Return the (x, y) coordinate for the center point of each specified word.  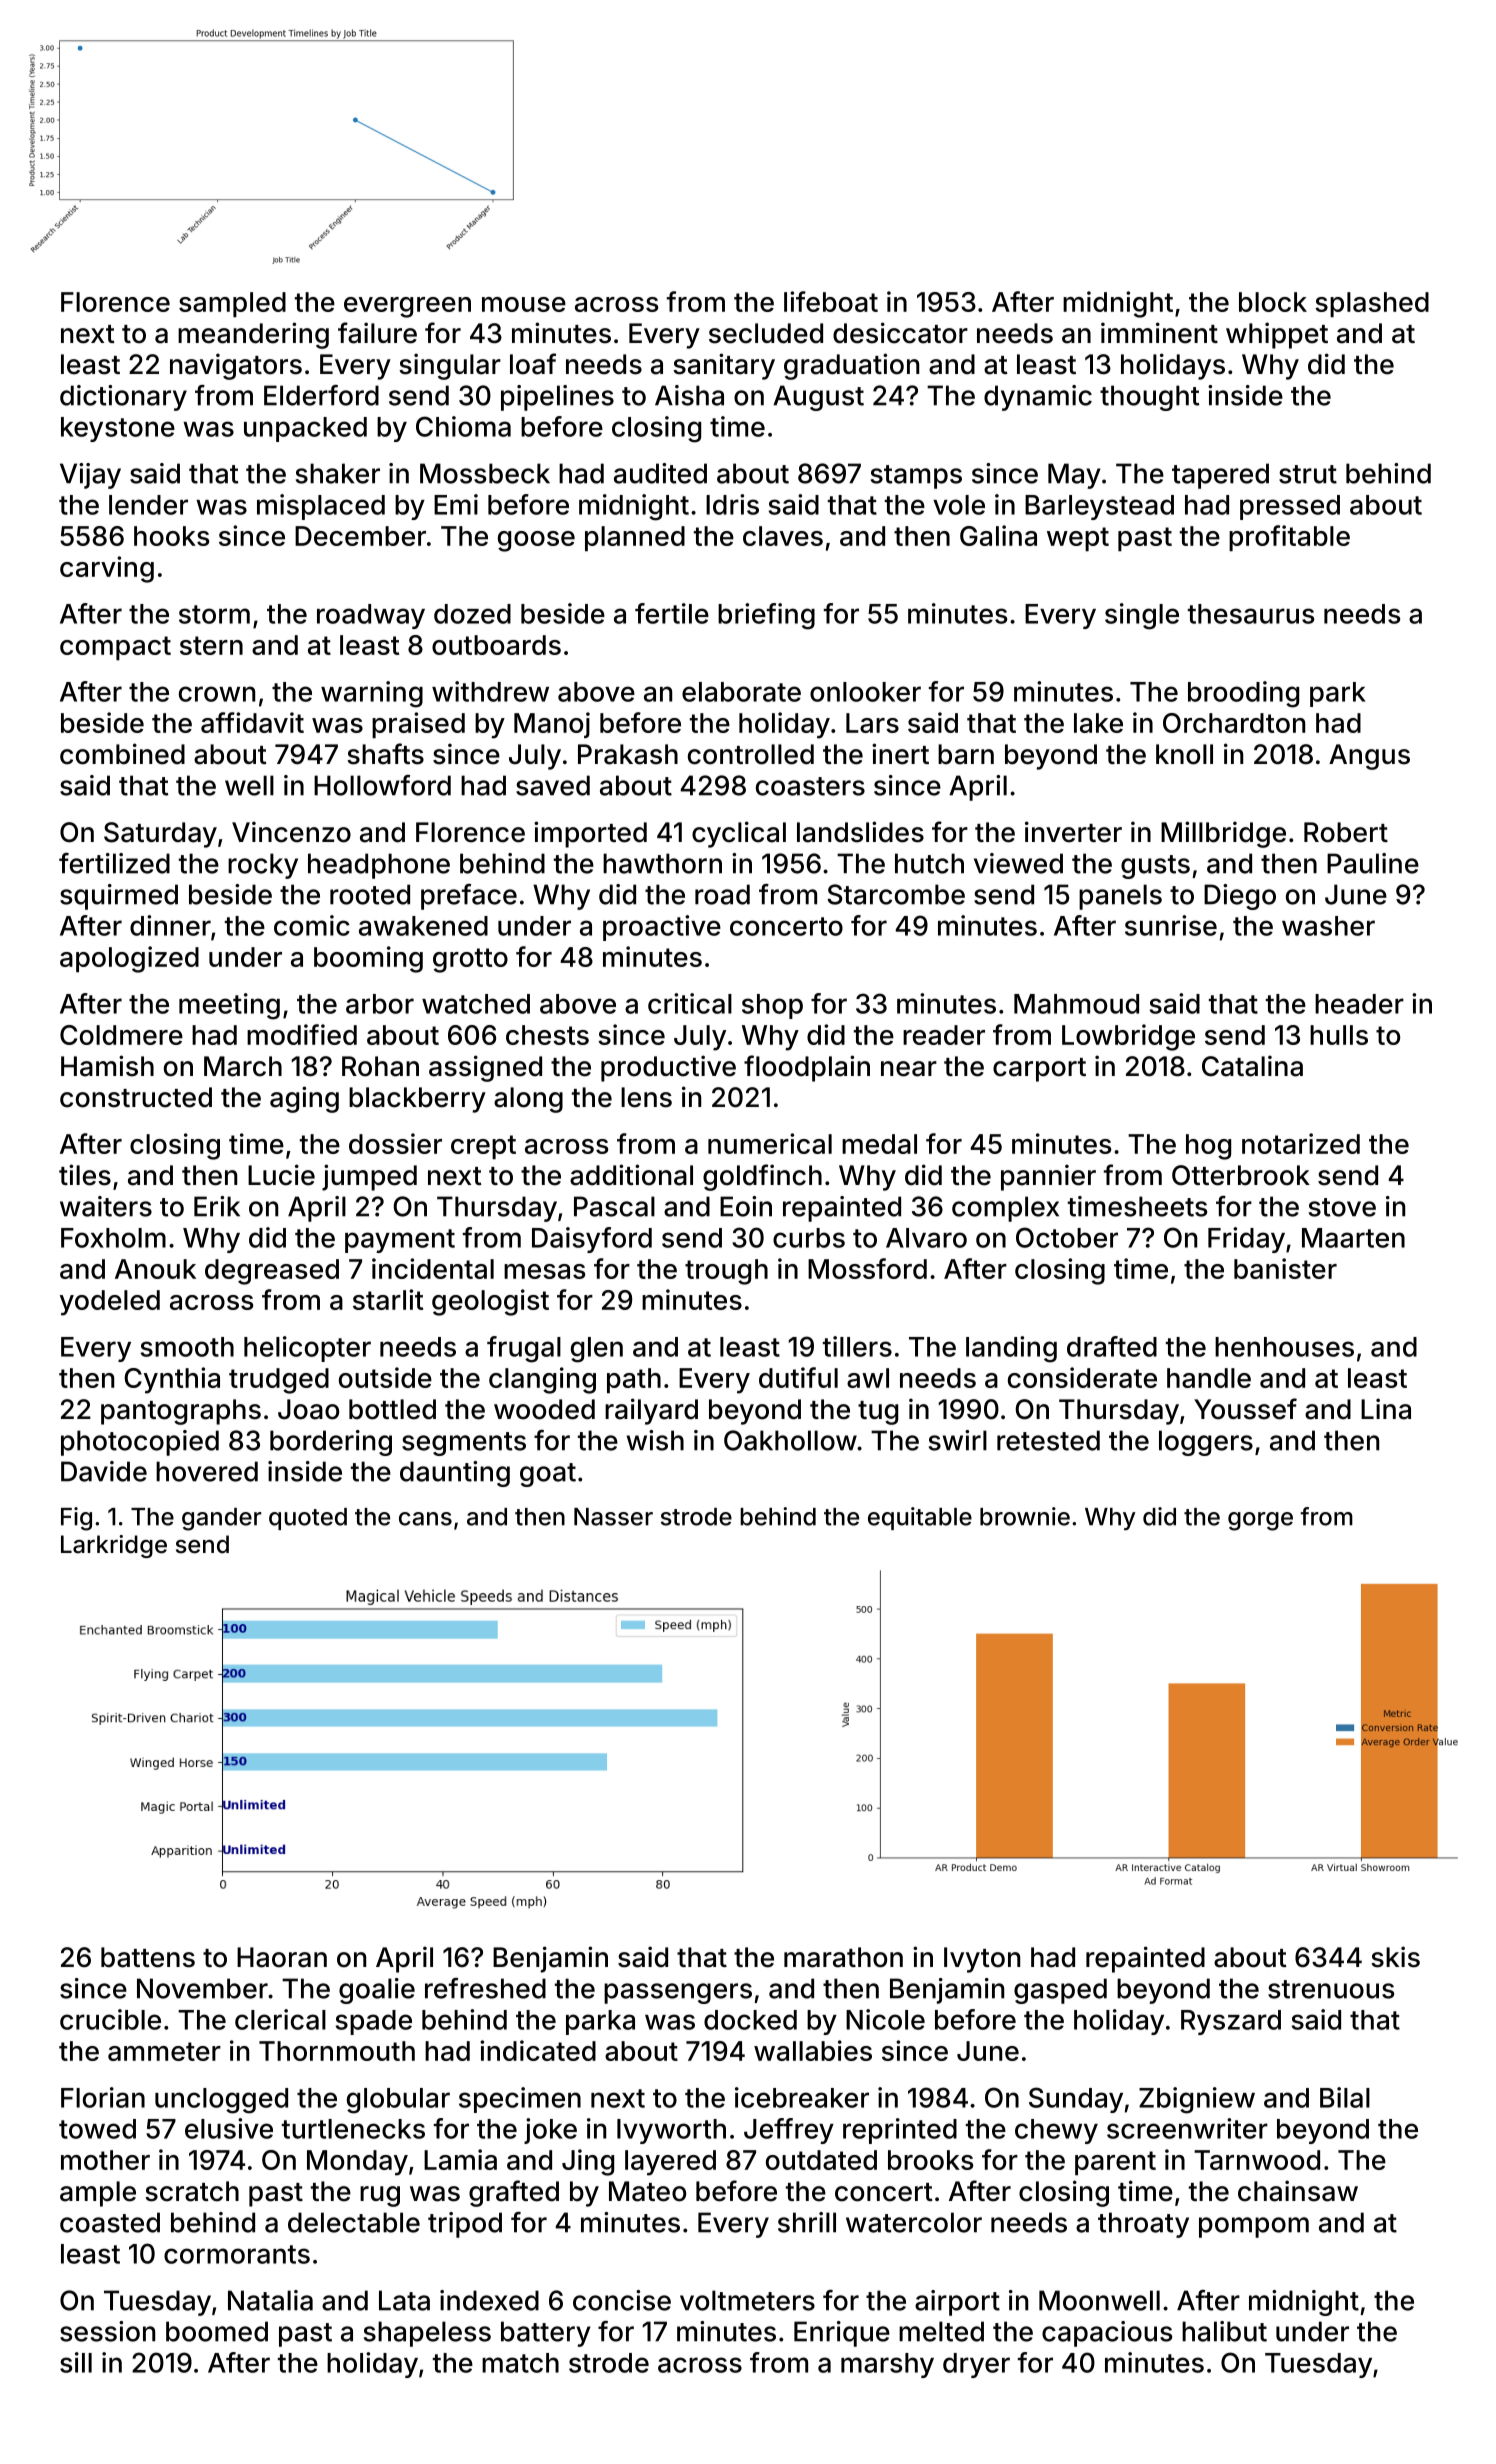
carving (107, 569)
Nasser (613, 1517)
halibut (1224, 2331)
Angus (1369, 757)
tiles (85, 1175)
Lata (404, 2300)
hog (1208, 1147)
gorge (1260, 1521)
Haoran (282, 1957)
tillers (857, 1346)
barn (966, 754)
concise (622, 2300)
